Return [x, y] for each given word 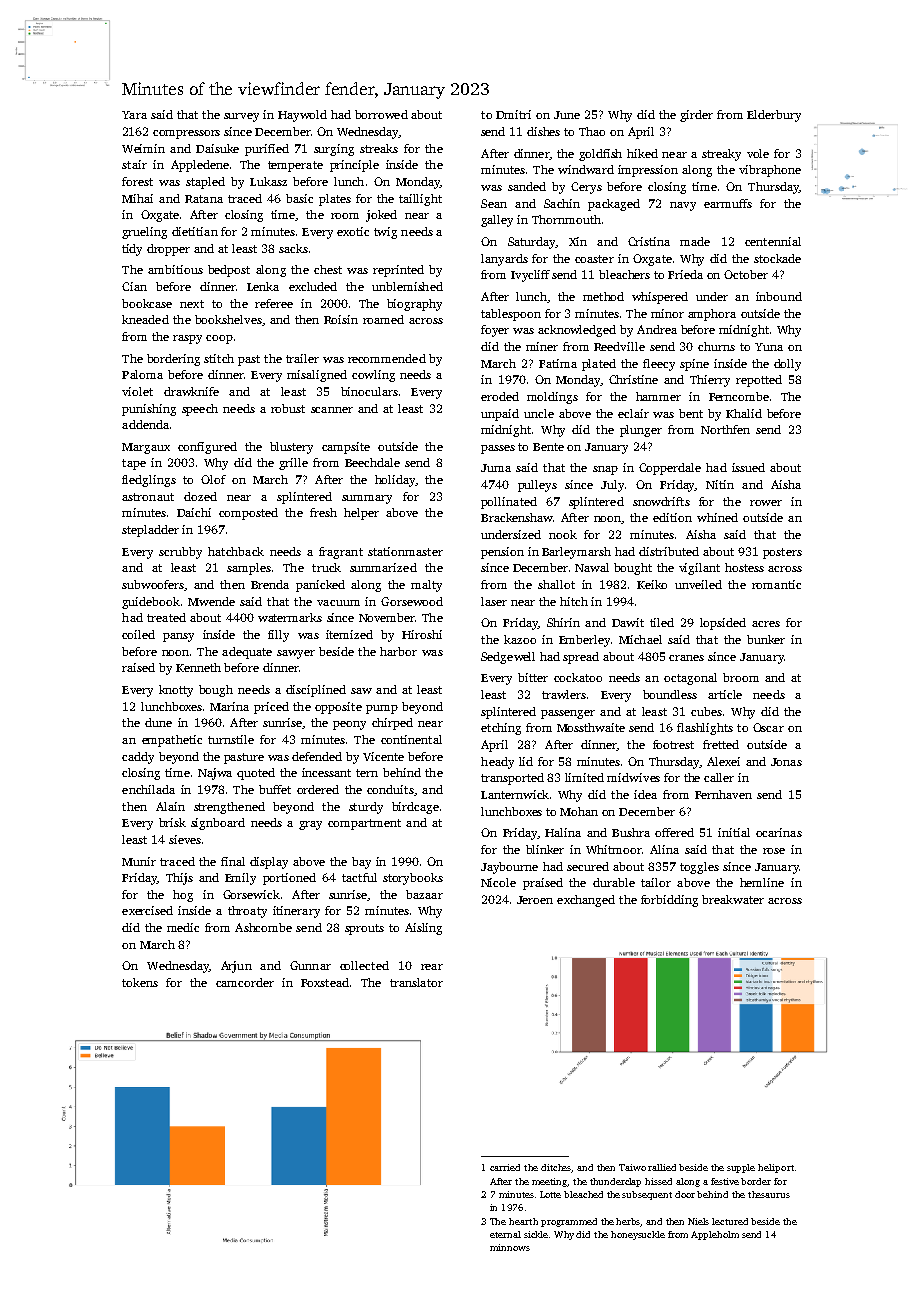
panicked [320, 586]
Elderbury [774, 116]
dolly [787, 365]
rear [432, 967]
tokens [140, 982]
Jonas [786, 762]
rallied [662, 1167]
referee [274, 303]
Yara [134, 115]
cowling [373, 376]
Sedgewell [508, 658]
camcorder [245, 982]
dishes [543, 131]
